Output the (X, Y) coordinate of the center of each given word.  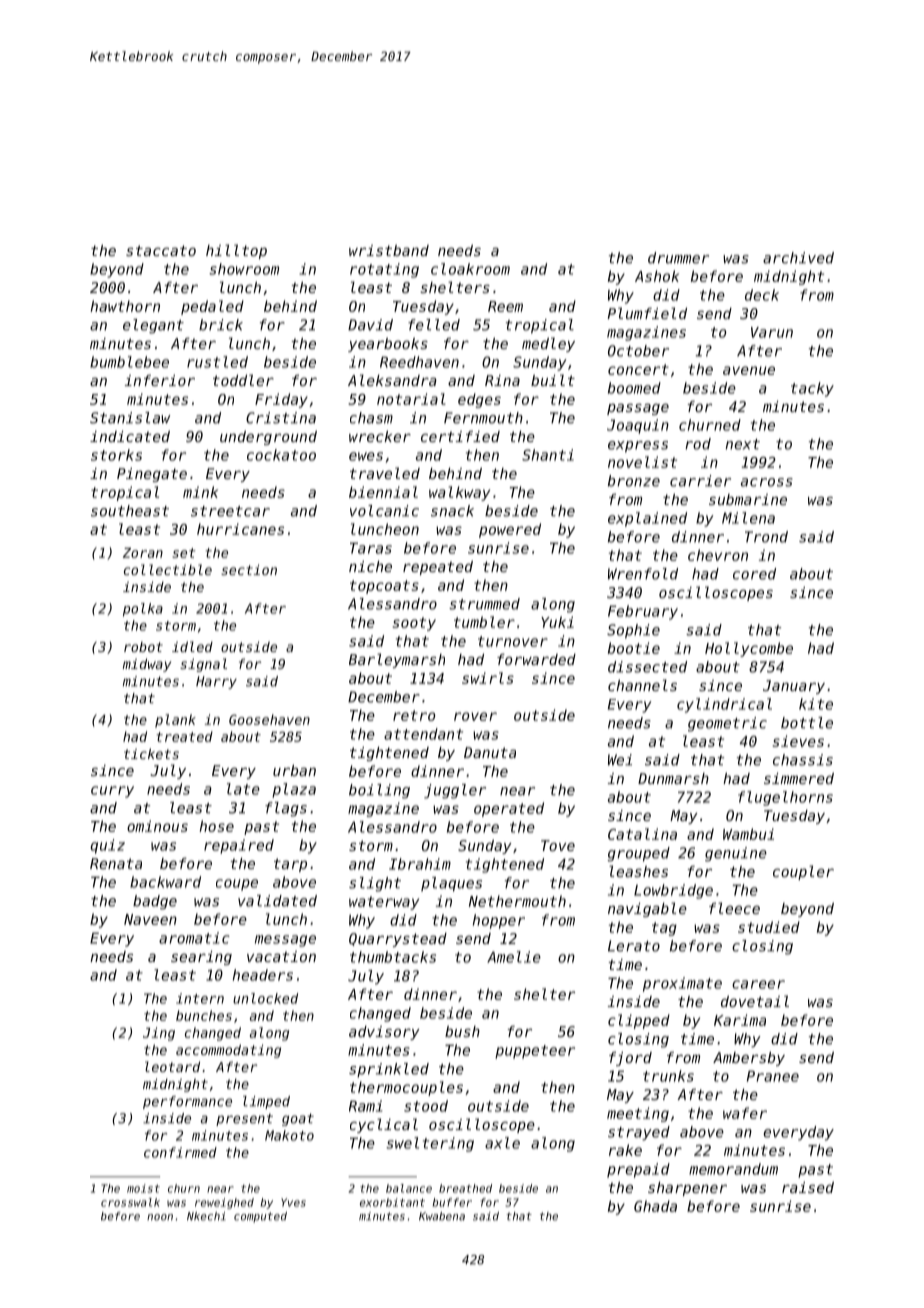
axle (502, 1143)
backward (165, 882)
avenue (749, 370)
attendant (423, 734)
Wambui (748, 834)
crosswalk (130, 1202)
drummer (678, 258)
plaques (451, 884)
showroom (244, 269)
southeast (130, 511)
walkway (459, 493)
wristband (389, 250)
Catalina (642, 834)
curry (112, 792)
